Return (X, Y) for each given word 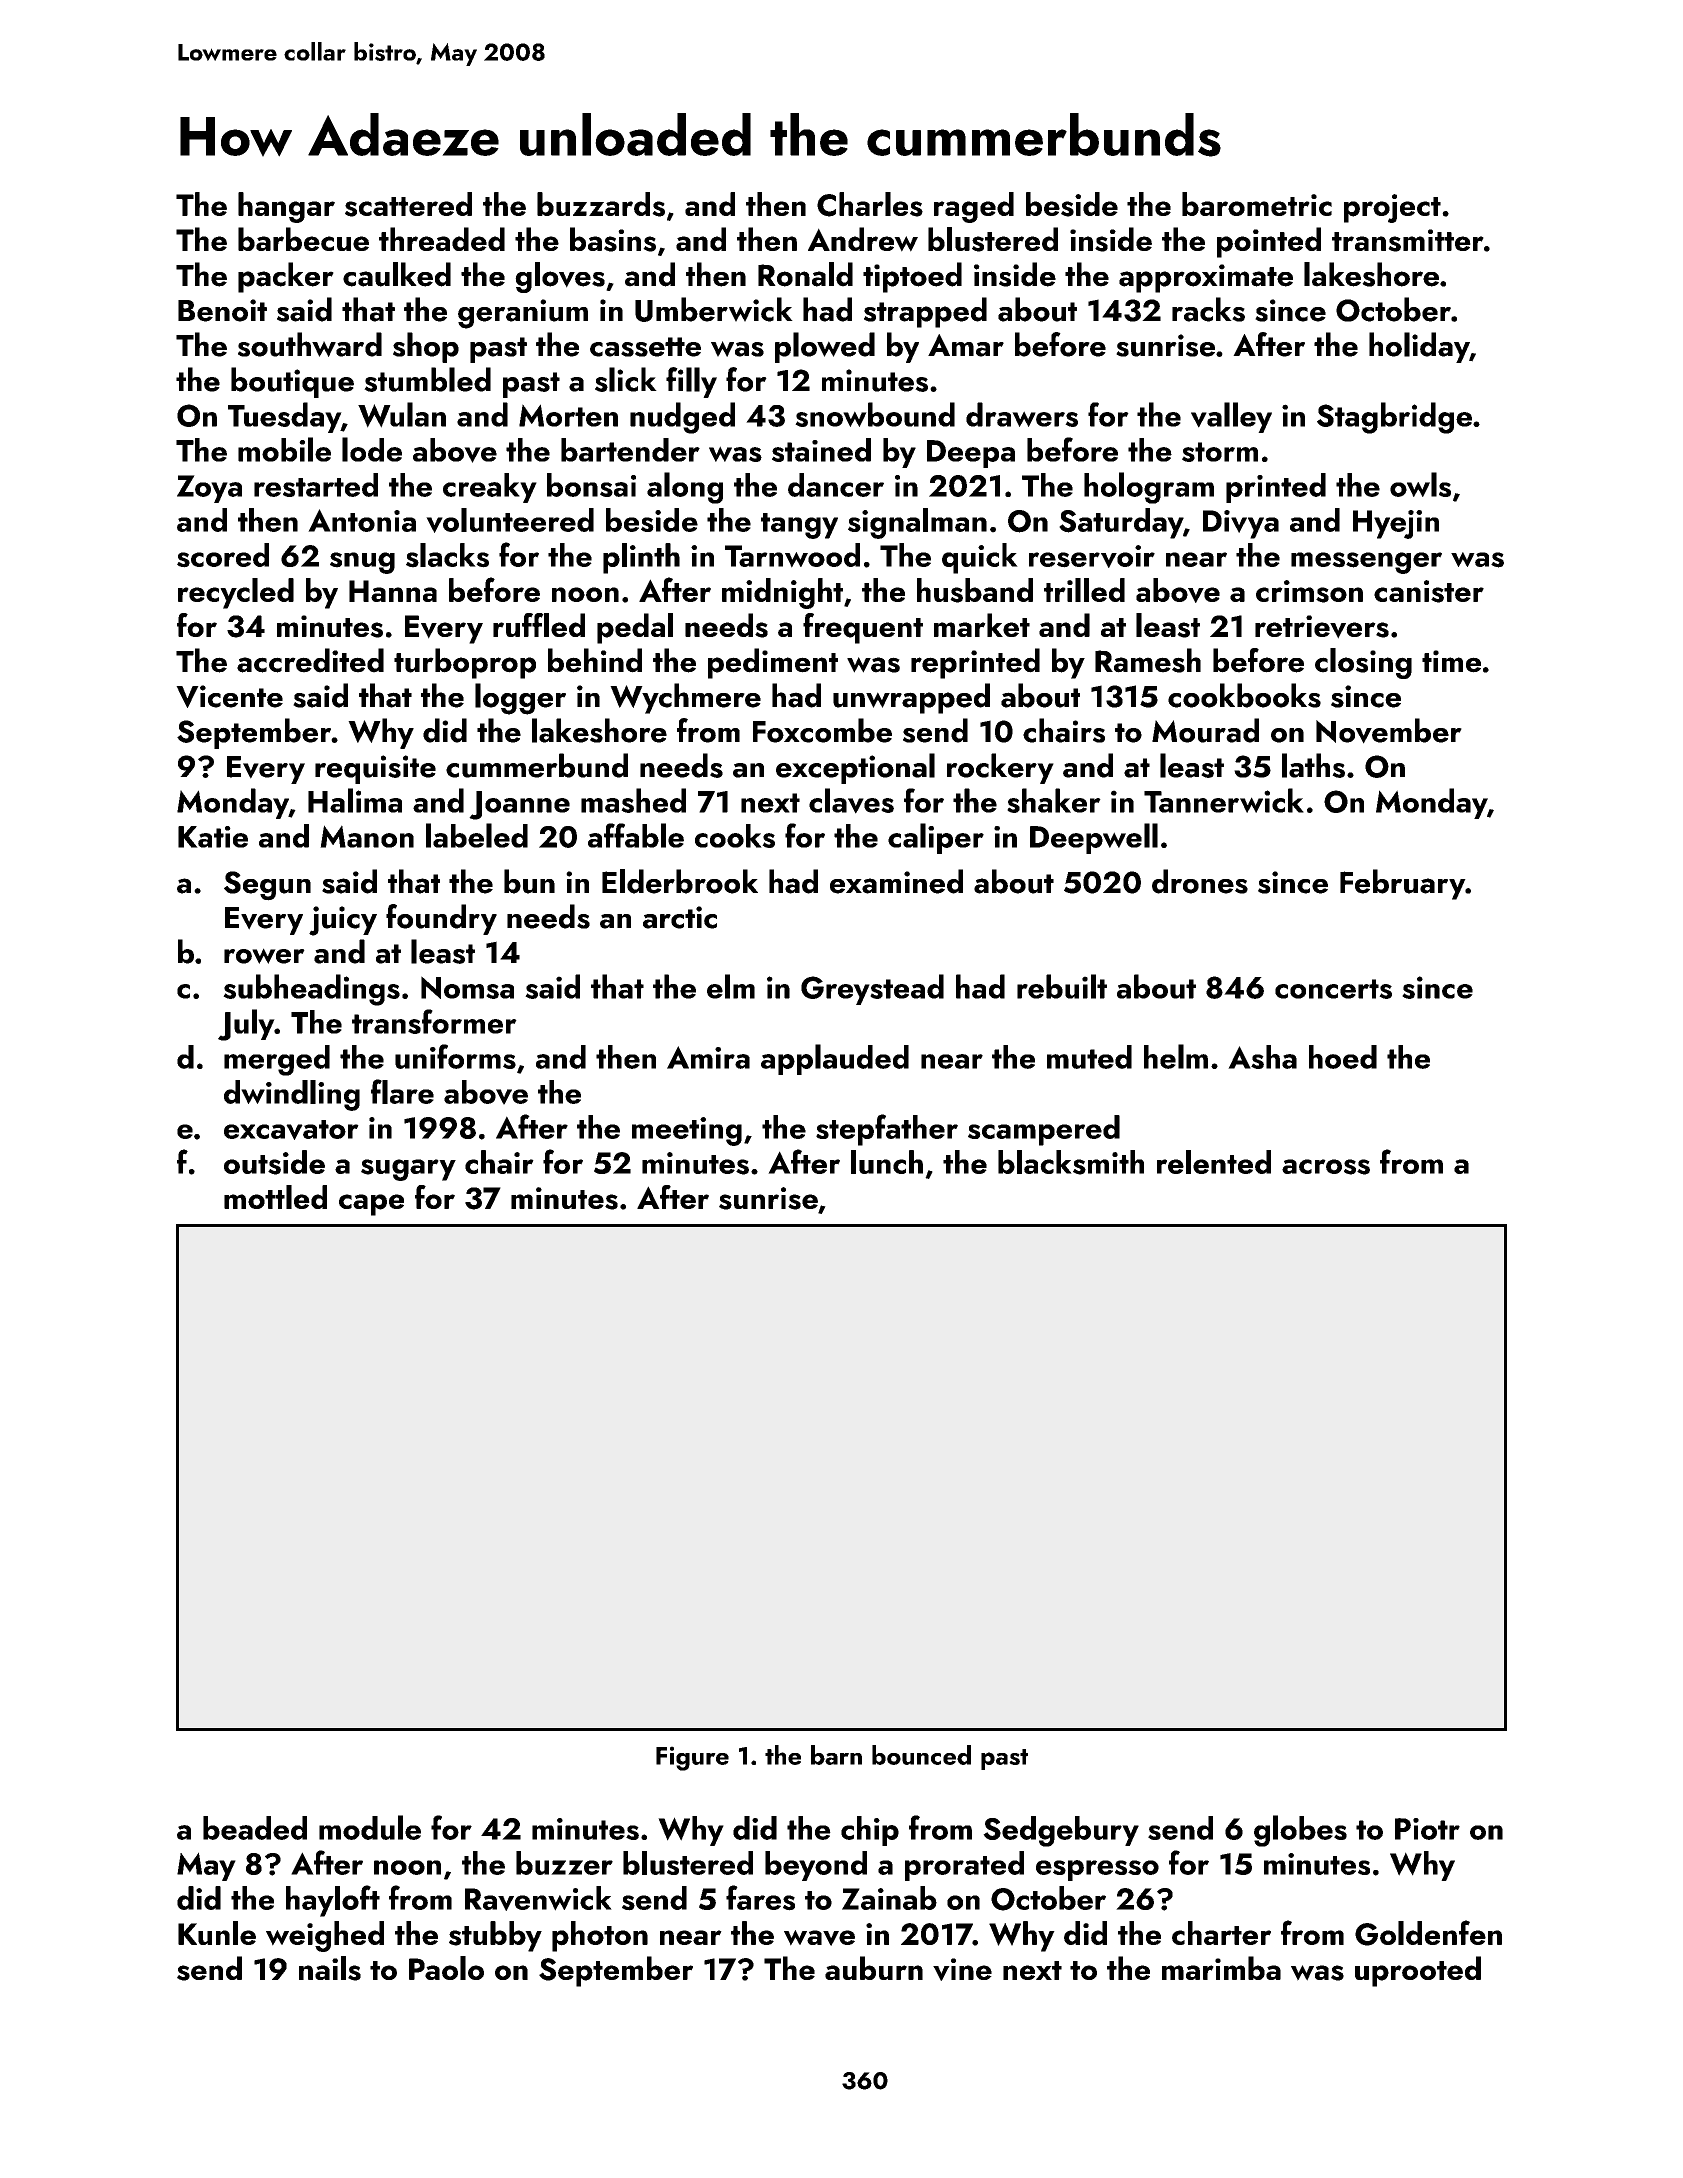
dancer (836, 485)
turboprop (465, 663)
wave (819, 1938)
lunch (887, 1162)
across (1326, 1167)
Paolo (446, 1968)
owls (1420, 484)
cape (371, 1205)
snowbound (875, 414)
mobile (284, 449)
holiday (1419, 347)
